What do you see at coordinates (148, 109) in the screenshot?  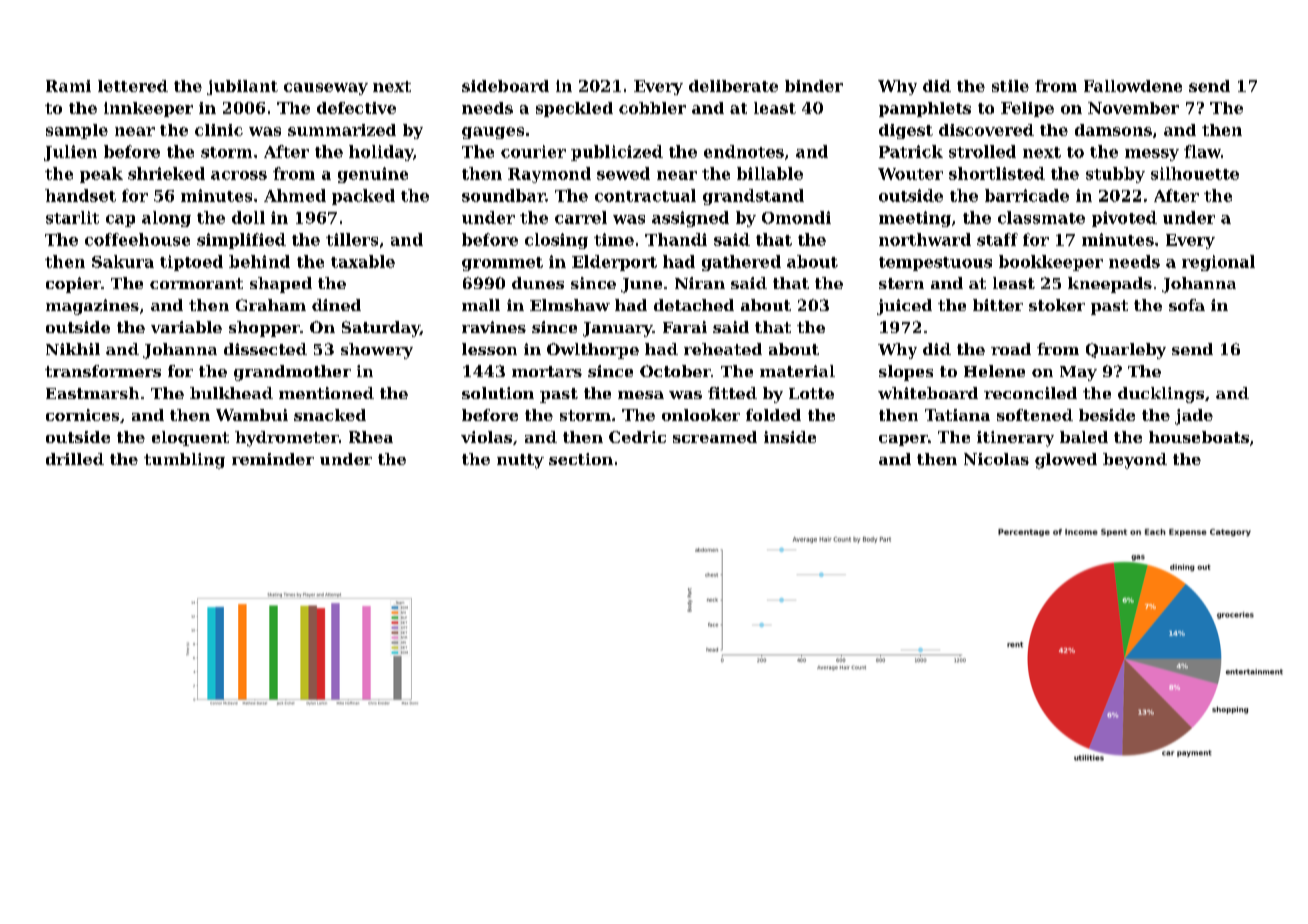 I see `innkeeper` at bounding box center [148, 109].
